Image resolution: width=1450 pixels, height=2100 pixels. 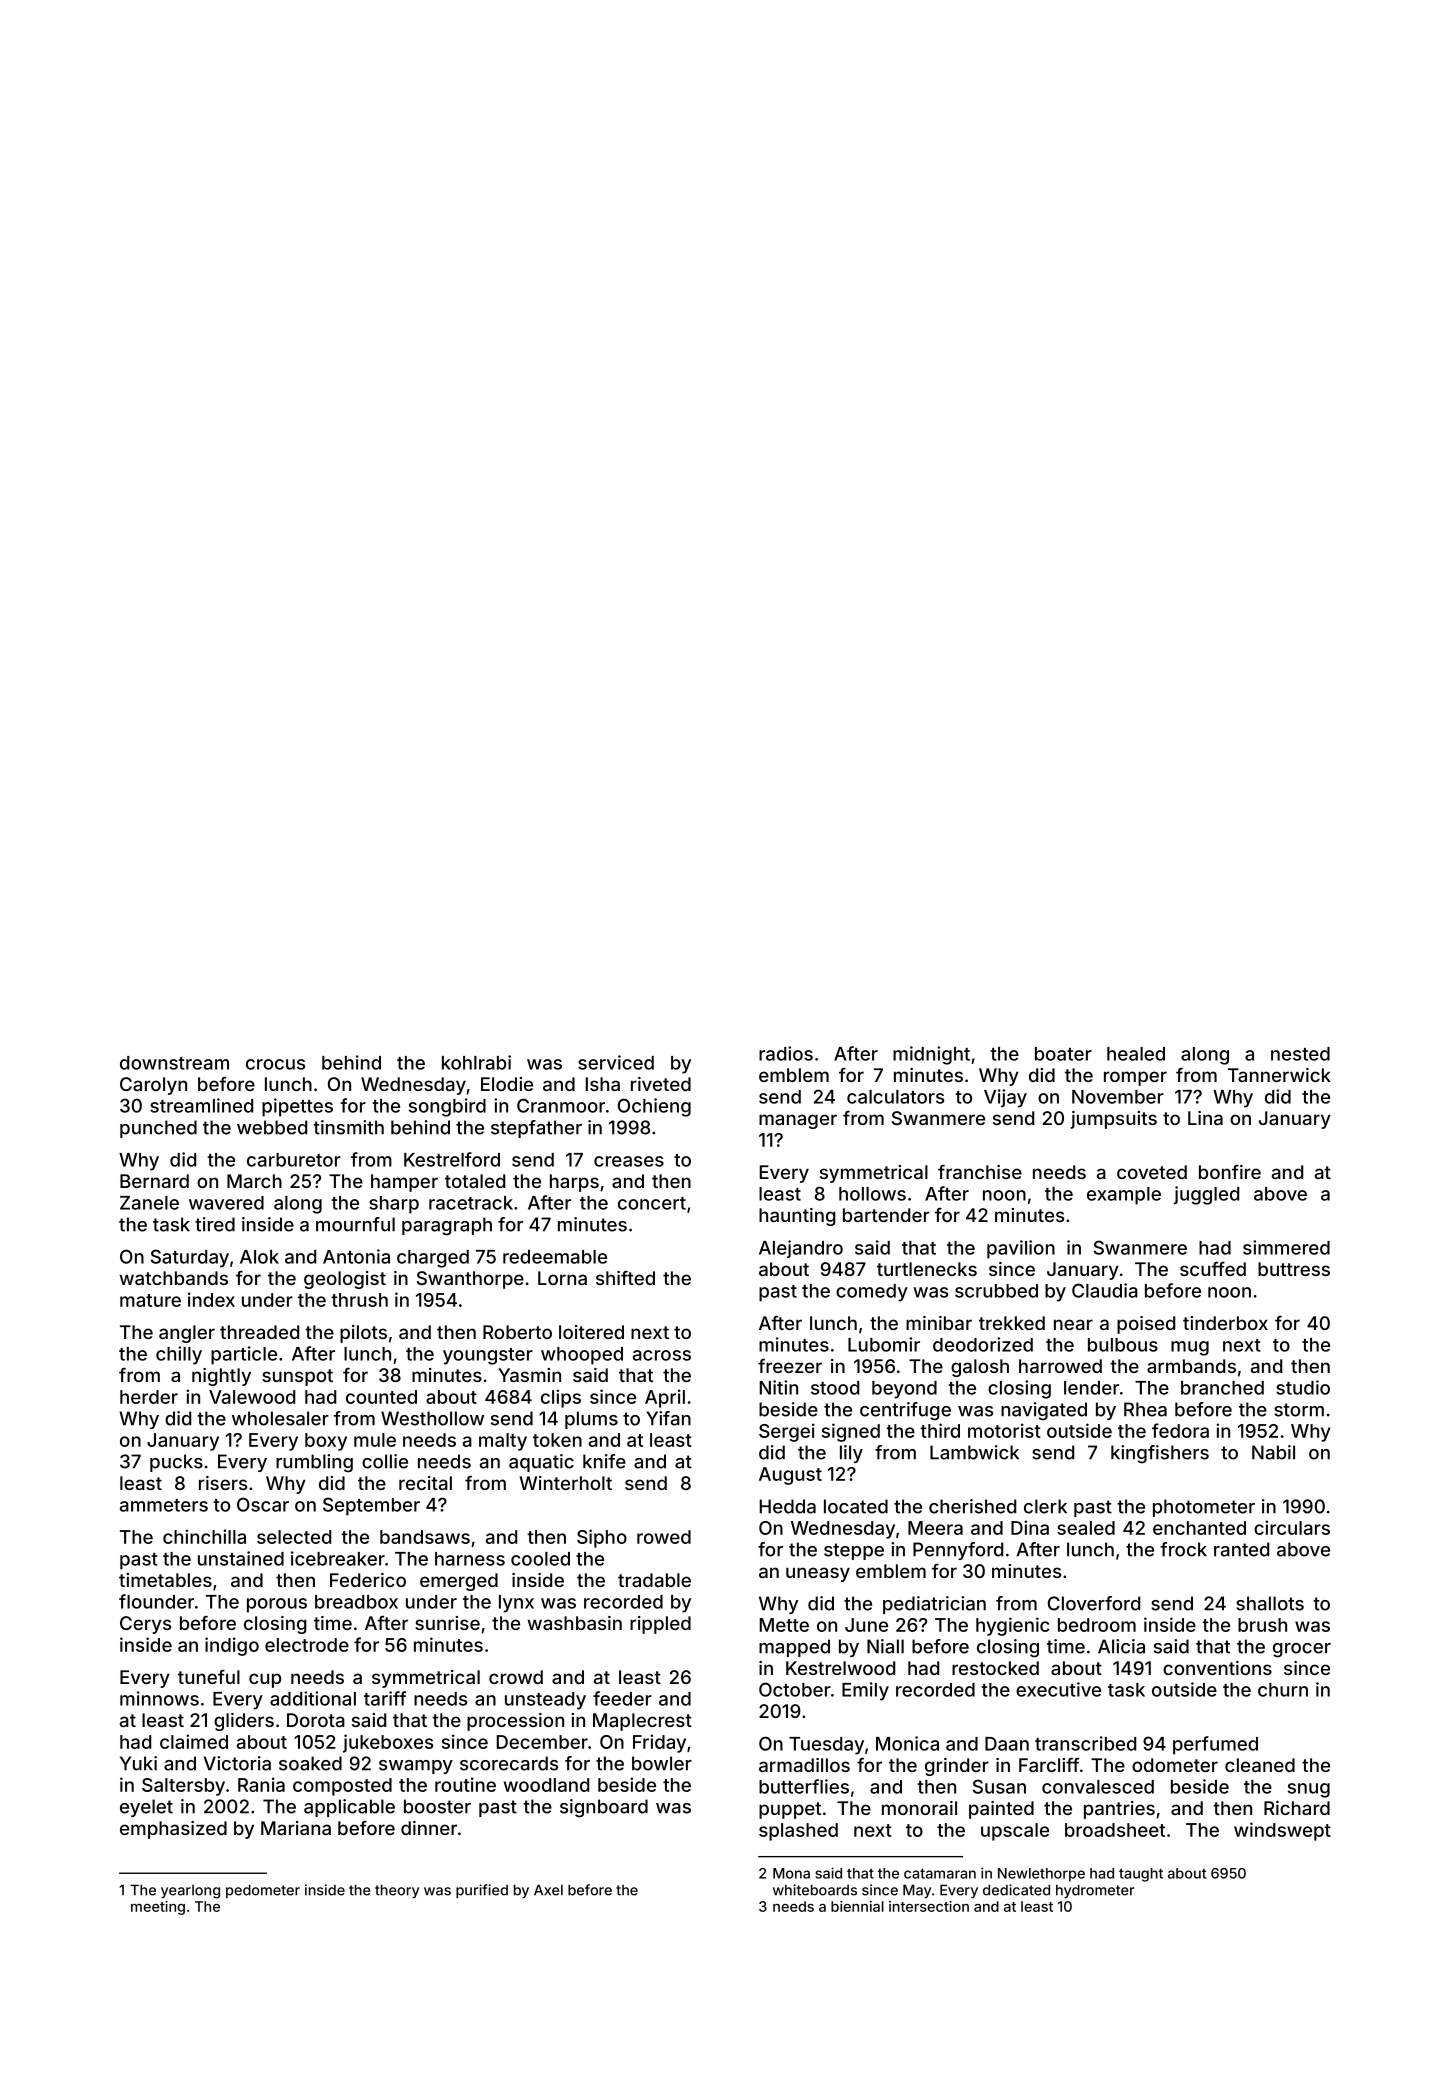 I want to click on geologist, so click(x=345, y=1280).
